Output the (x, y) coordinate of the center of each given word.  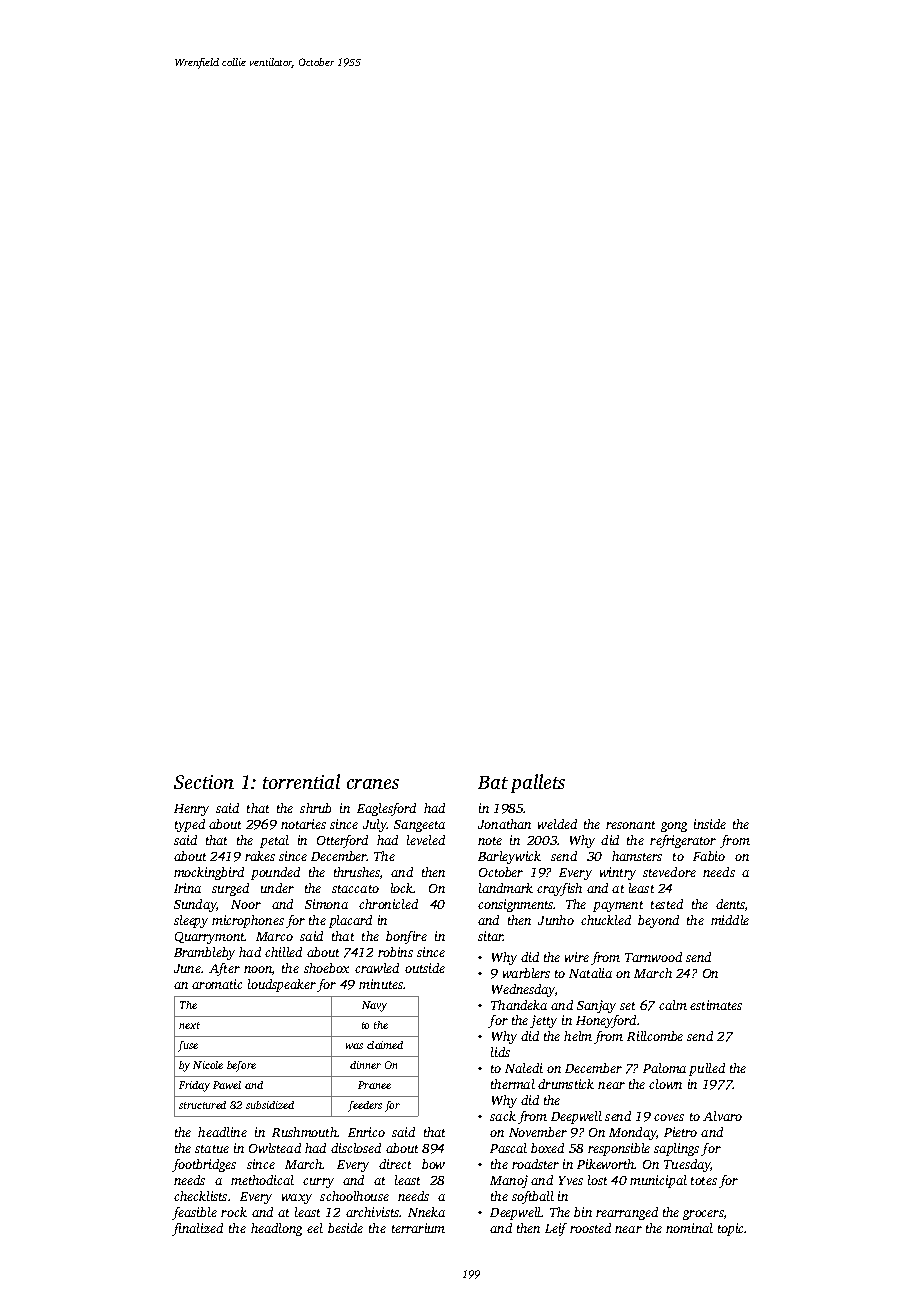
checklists (200, 1196)
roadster (535, 1164)
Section (204, 782)
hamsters (637, 856)
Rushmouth (304, 1132)
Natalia (590, 973)
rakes (260, 856)
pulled (707, 1069)
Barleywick (509, 857)
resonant (630, 825)
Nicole (208, 1065)
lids (500, 1052)
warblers (526, 973)
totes (704, 1181)
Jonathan (504, 824)
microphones (248, 921)
